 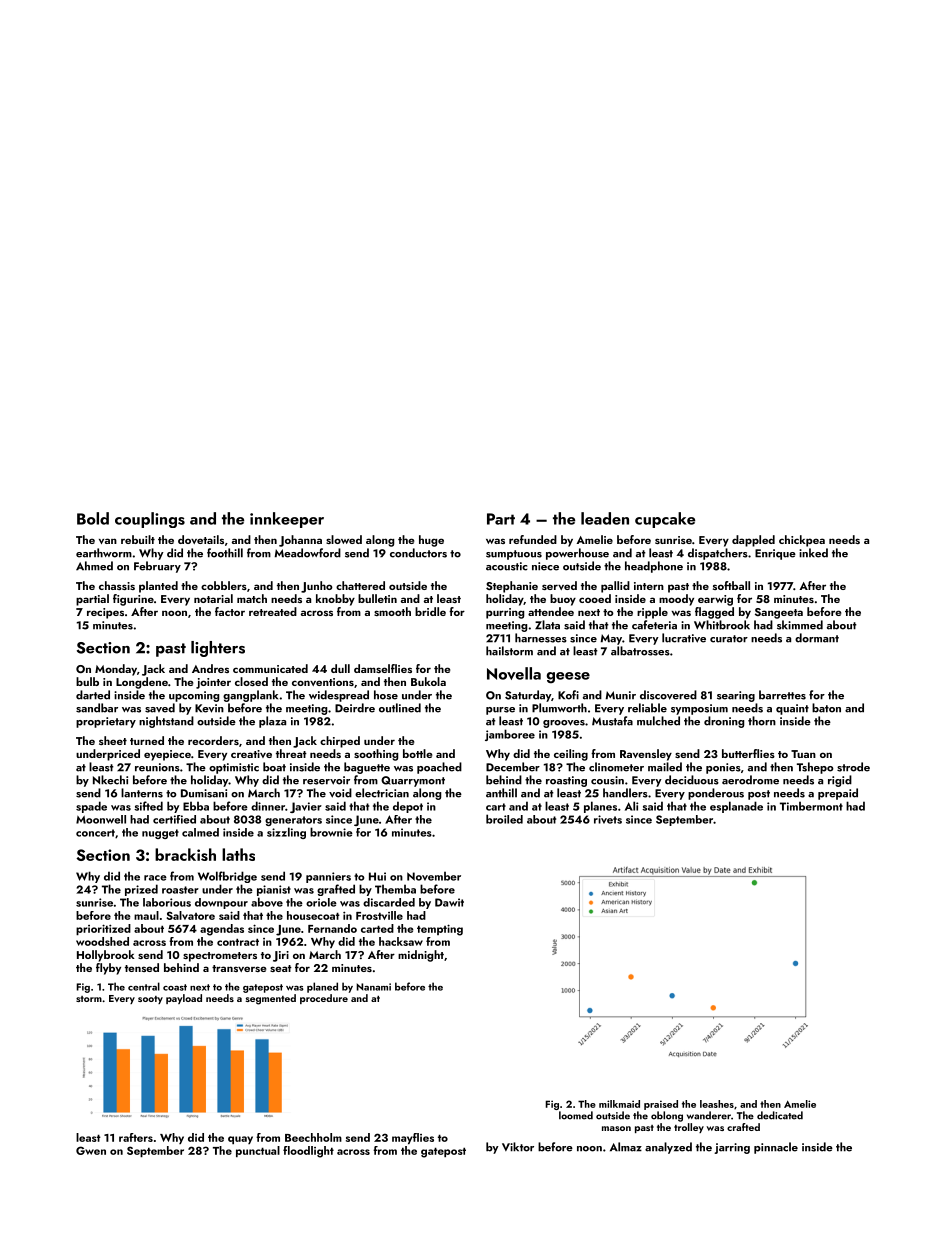 What do you see at coordinates (518, 1147) in the screenshot?
I see `Viktor` at bounding box center [518, 1147].
